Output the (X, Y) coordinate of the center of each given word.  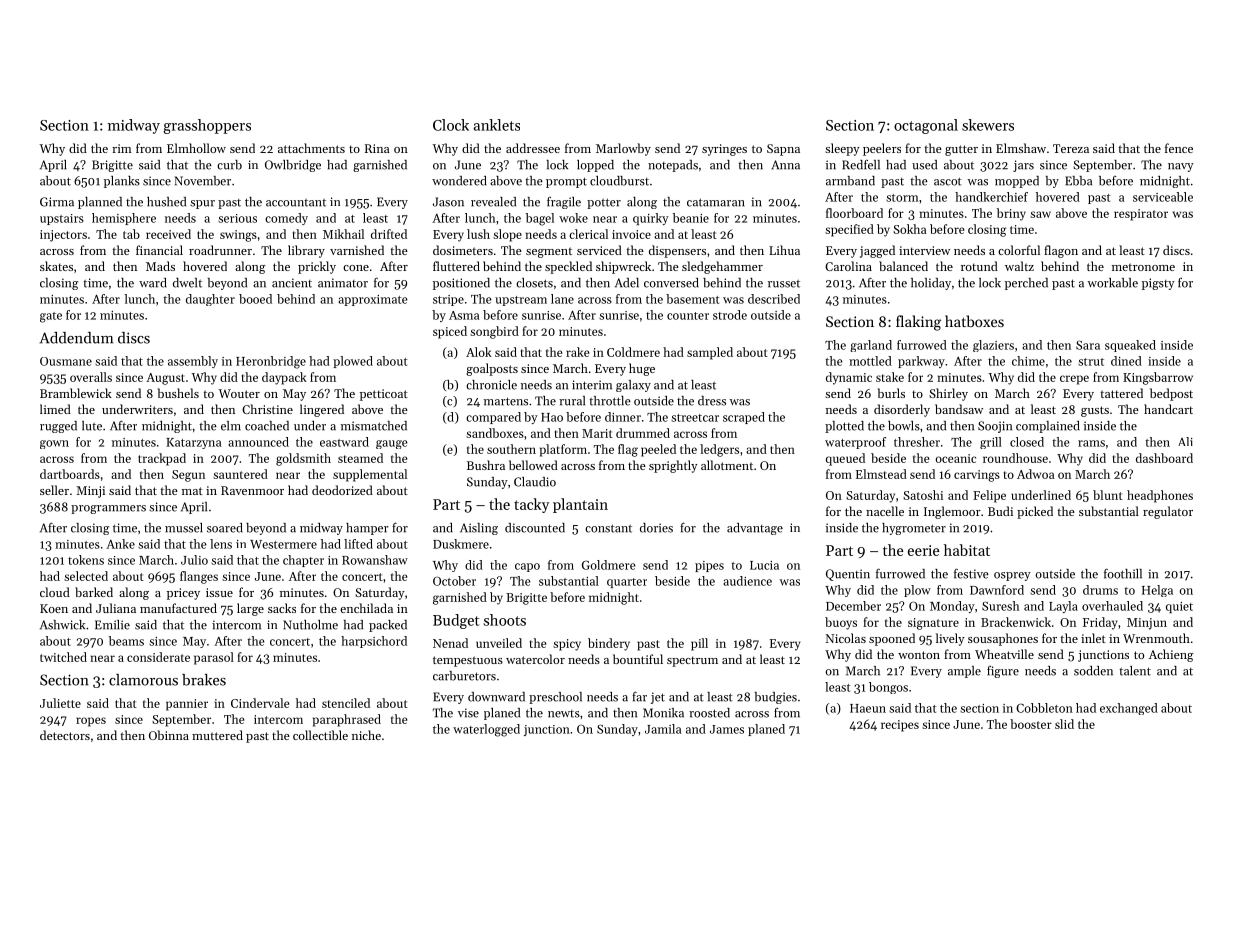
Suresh (1000, 606)
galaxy (633, 386)
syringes (724, 150)
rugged (58, 427)
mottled (870, 361)
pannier (187, 705)
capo (527, 567)
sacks (282, 608)
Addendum (76, 338)
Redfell (861, 165)
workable (1112, 283)
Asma (464, 315)
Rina (377, 148)
